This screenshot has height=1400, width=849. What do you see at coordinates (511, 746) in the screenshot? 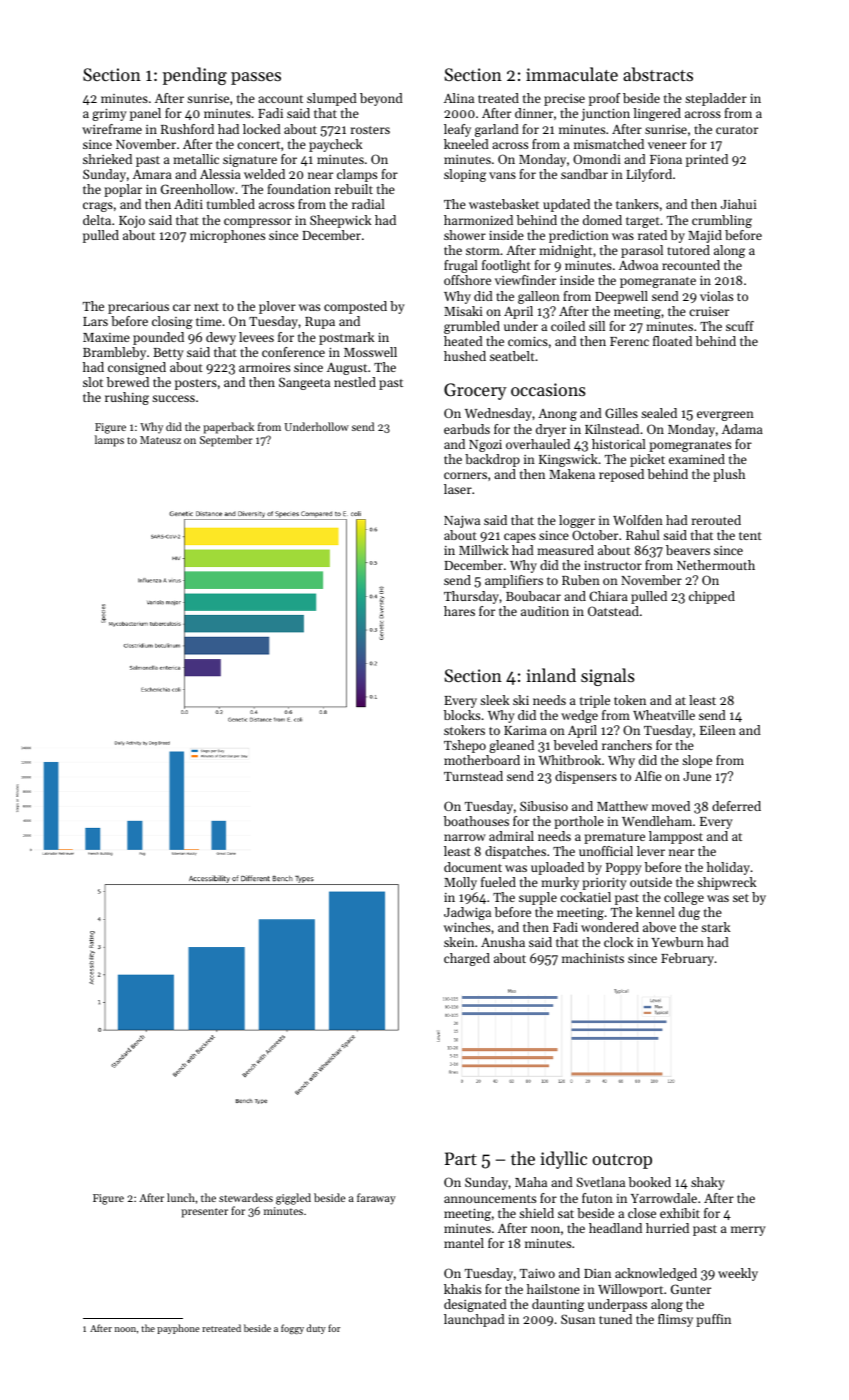
I see `gleaned` at bounding box center [511, 746].
